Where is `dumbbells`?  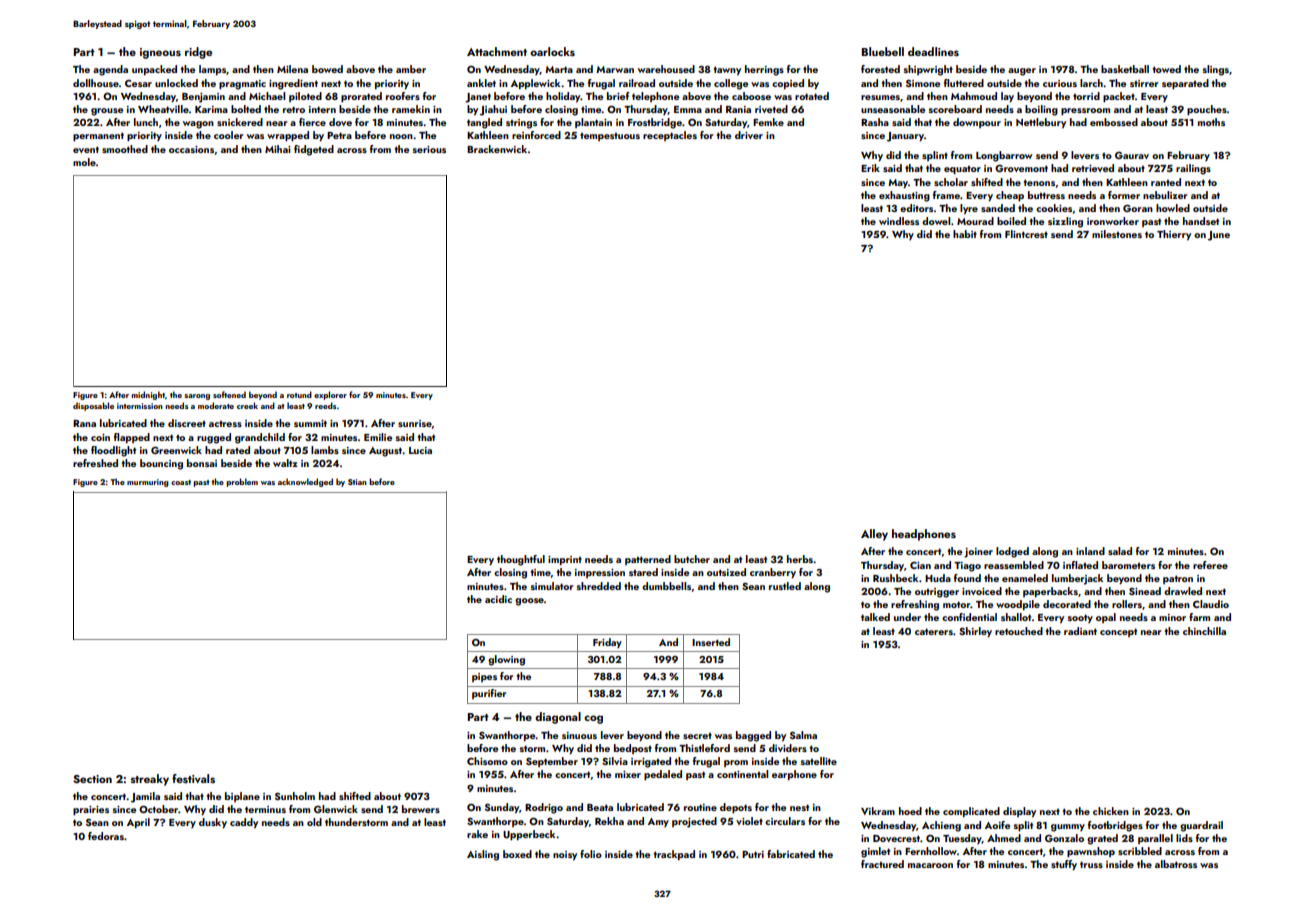 dumbbells is located at coordinates (666, 586).
